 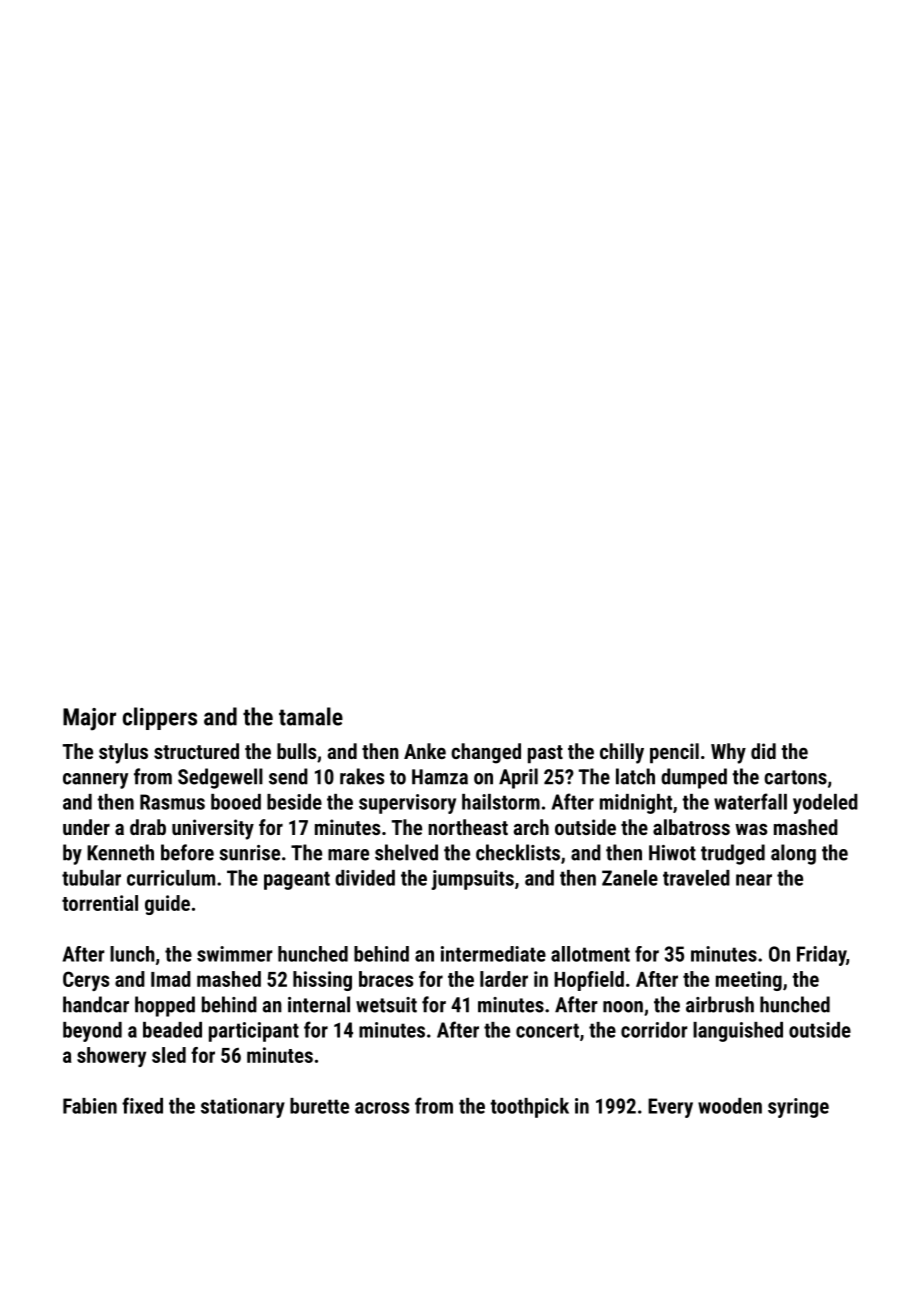 I want to click on curriculum, so click(x=171, y=878).
